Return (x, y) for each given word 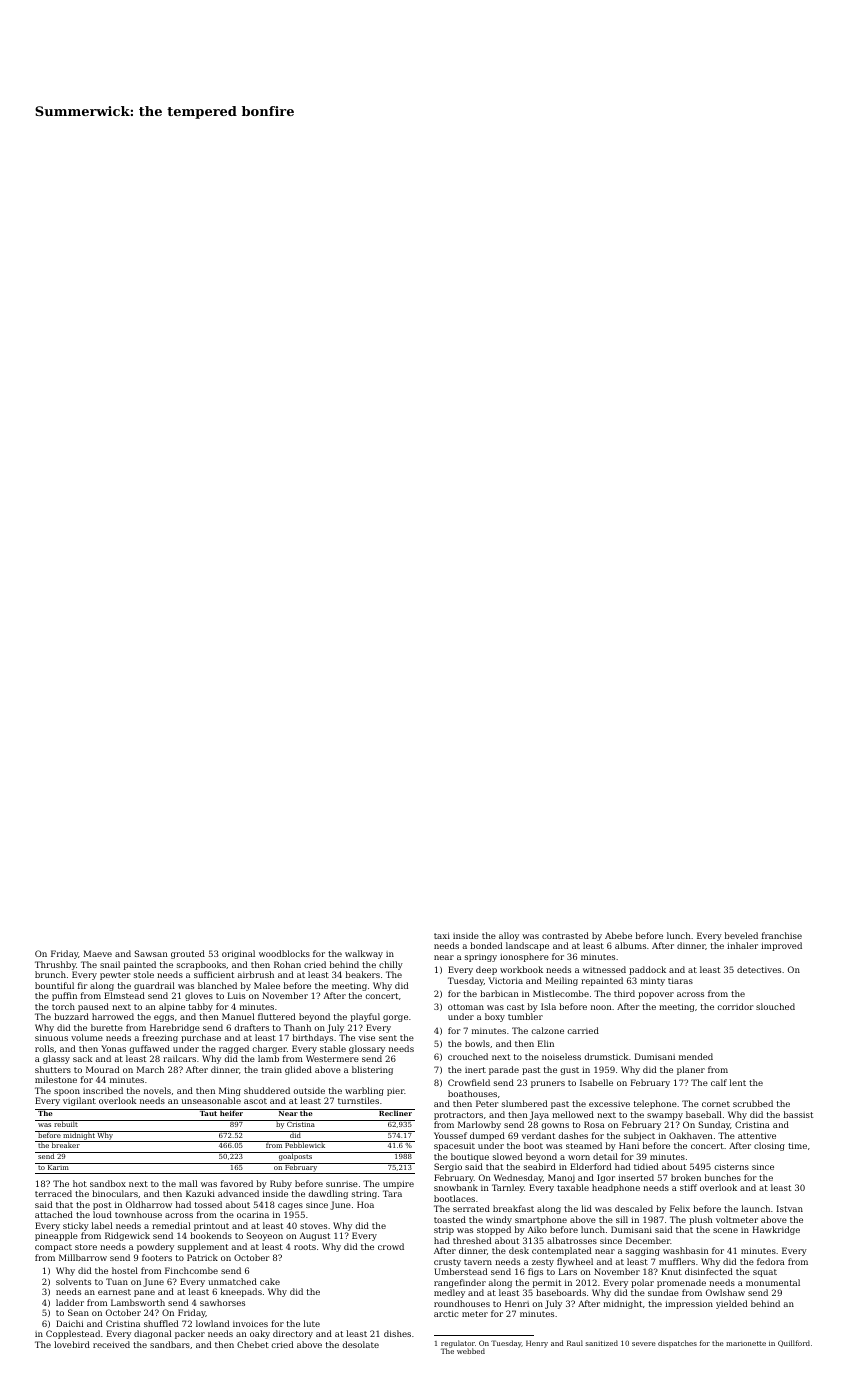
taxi (442, 936)
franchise (782, 935)
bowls (477, 1043)
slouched (775, 1006)
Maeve (98, 953)
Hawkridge (776, 1230)
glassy (56, 1059)
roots (305, 1247)
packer (190, 1334)
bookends (211, 1235)
